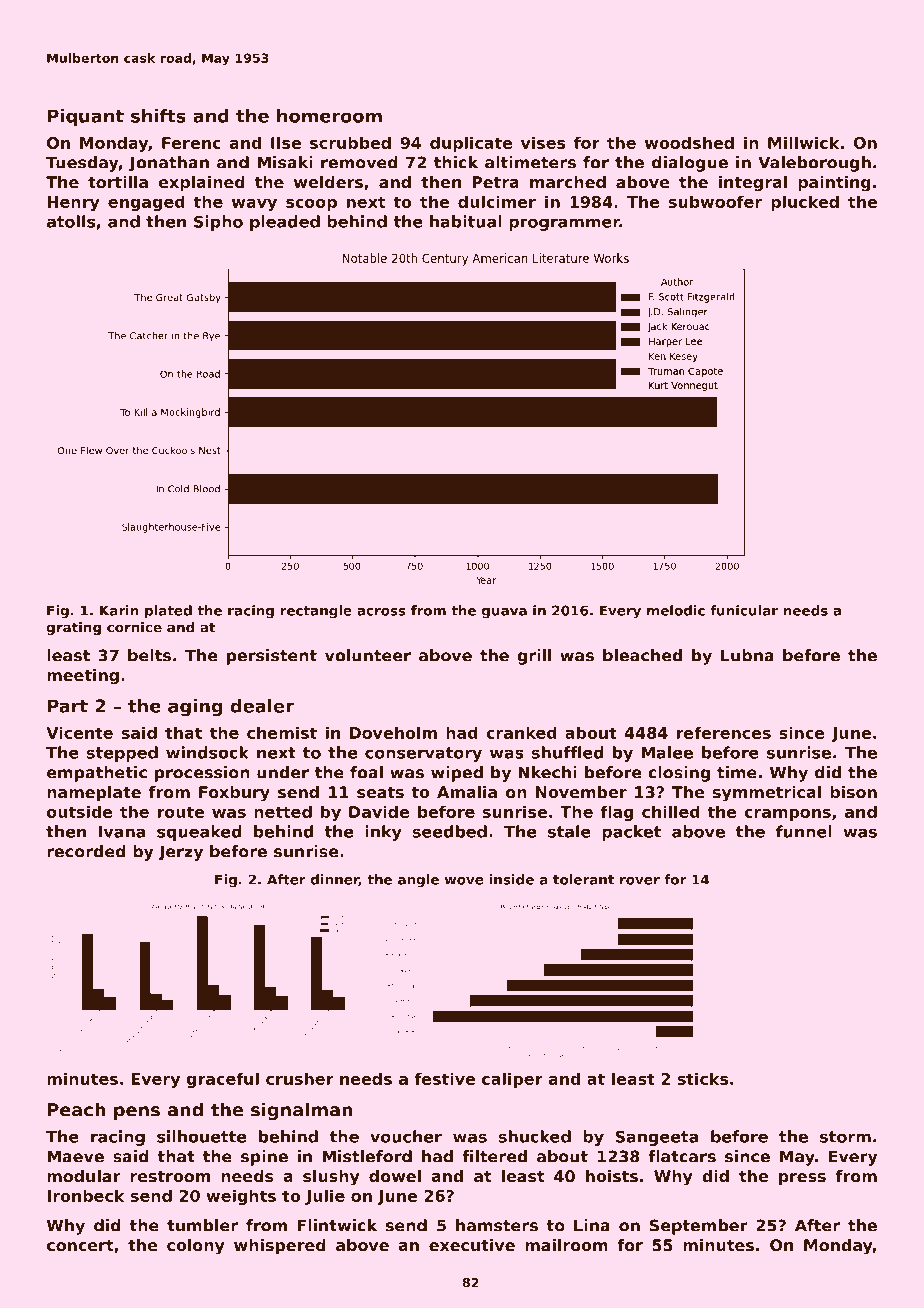 The height and width of the screenshot is (1308, 924). I want to click on Piquant, so click(86, 117).
